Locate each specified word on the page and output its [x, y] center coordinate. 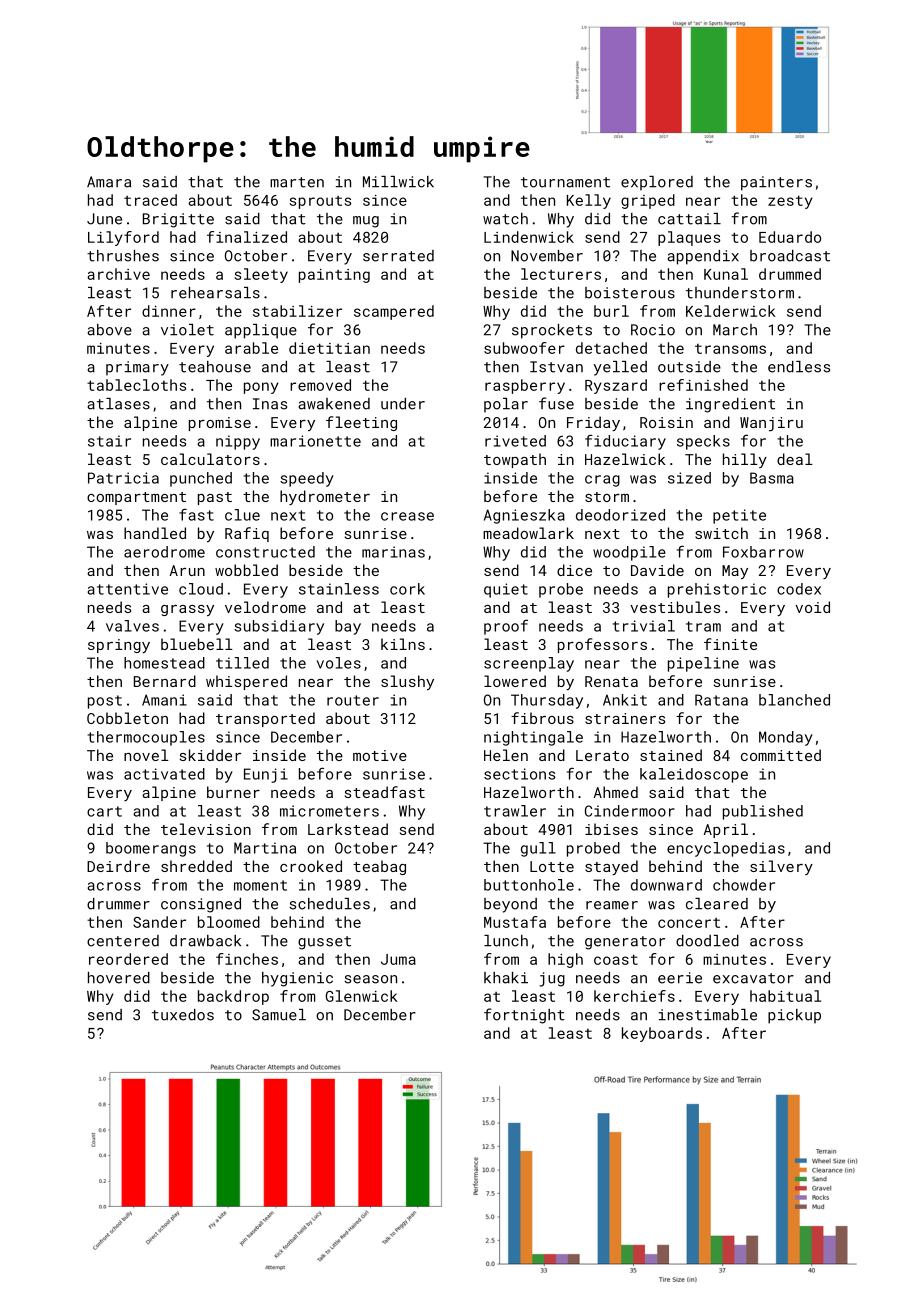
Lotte [552, 866]
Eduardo [790, 237]
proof [506, 627]
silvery [781, 867]
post [105, 702]
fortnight [524, 1016]
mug [366, 222]
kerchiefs [634, 996]
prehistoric [717, 590]
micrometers [329, 811]
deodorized [620, 515]
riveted [515, 441]
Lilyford [123, 238]
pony [261, 388]
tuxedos [183, 1015]
